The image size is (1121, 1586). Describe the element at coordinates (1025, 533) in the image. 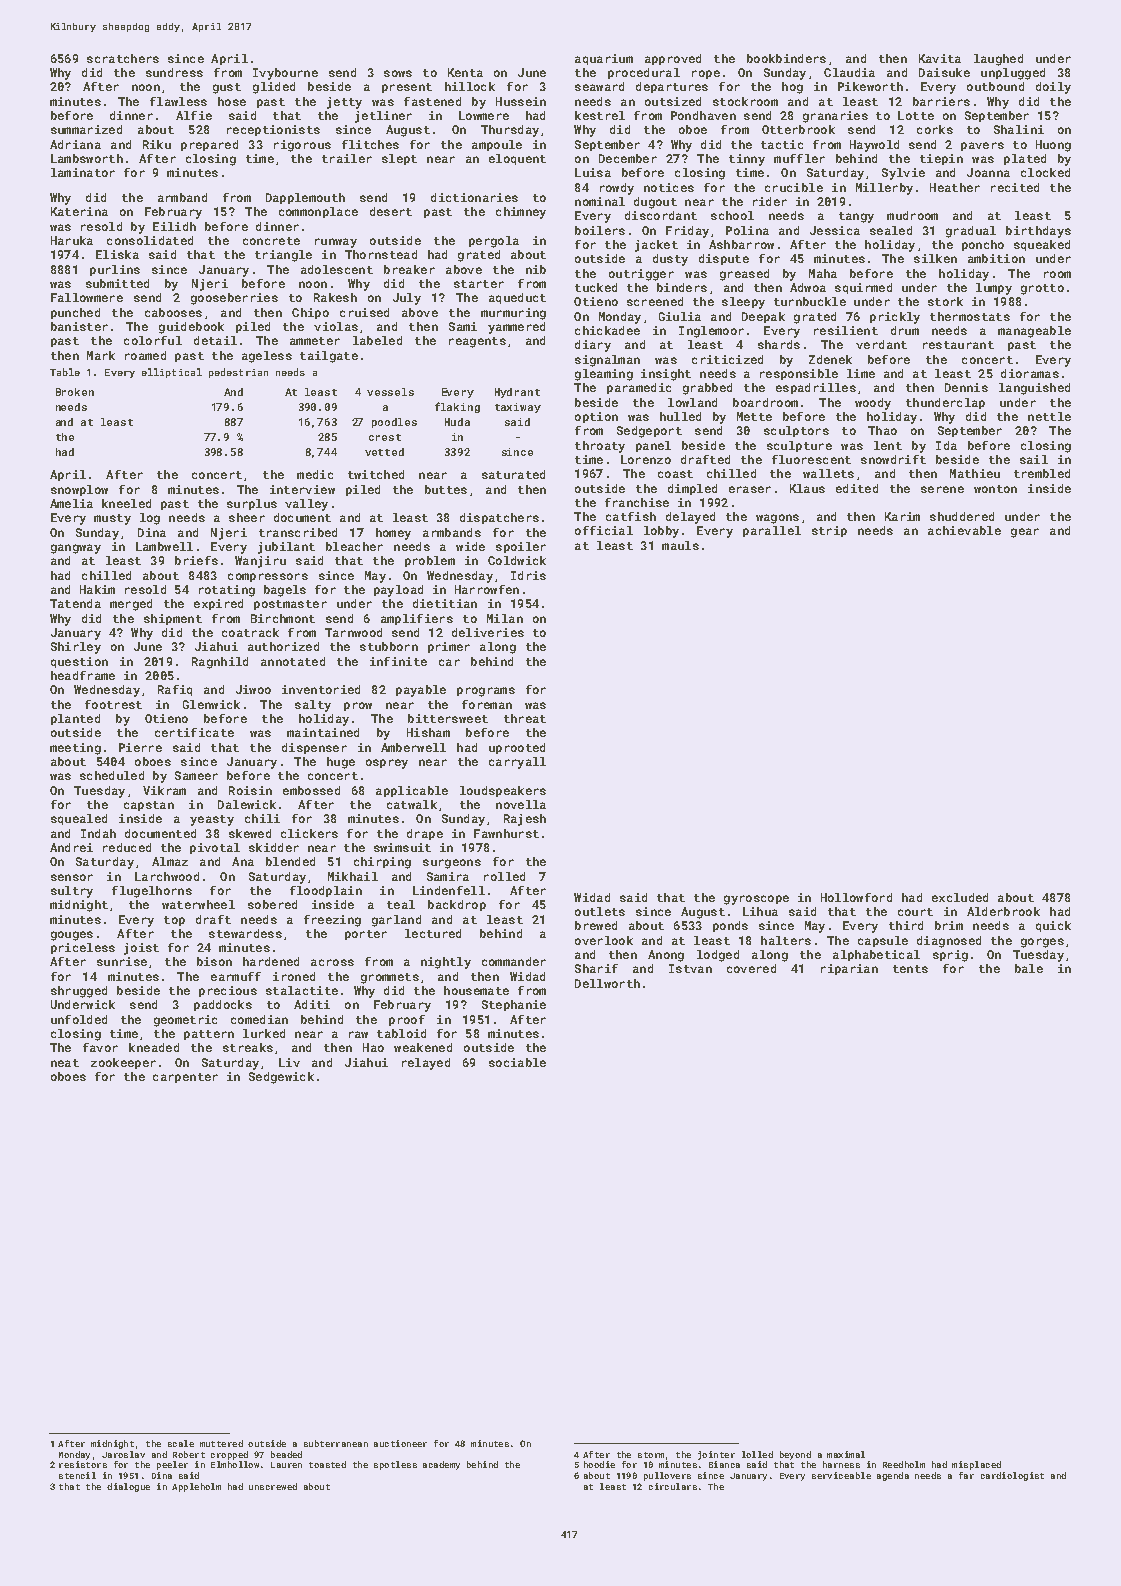

I see `gear` at that location.
